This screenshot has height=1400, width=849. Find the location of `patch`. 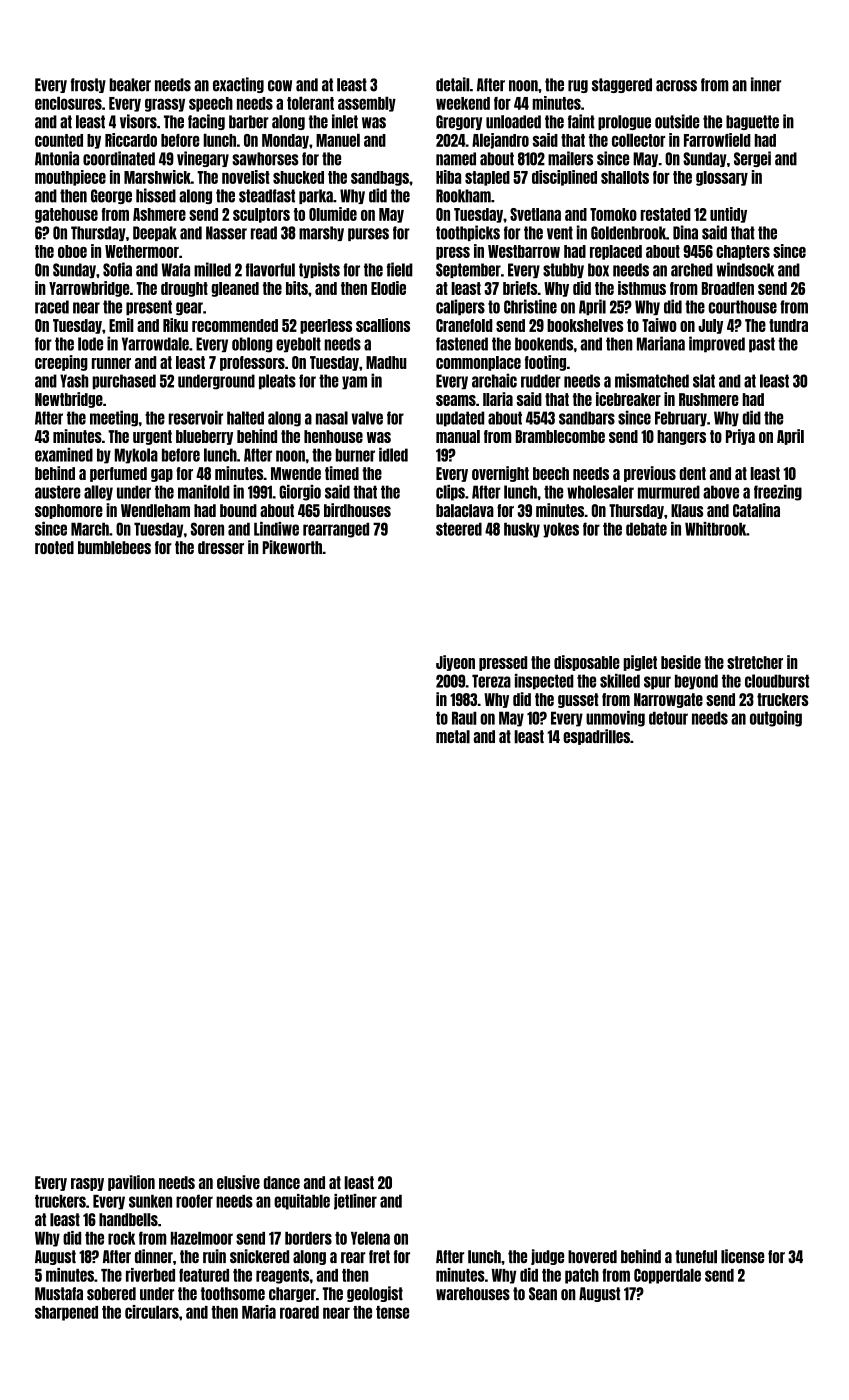

patch is located at coordinates (582, 1276).
